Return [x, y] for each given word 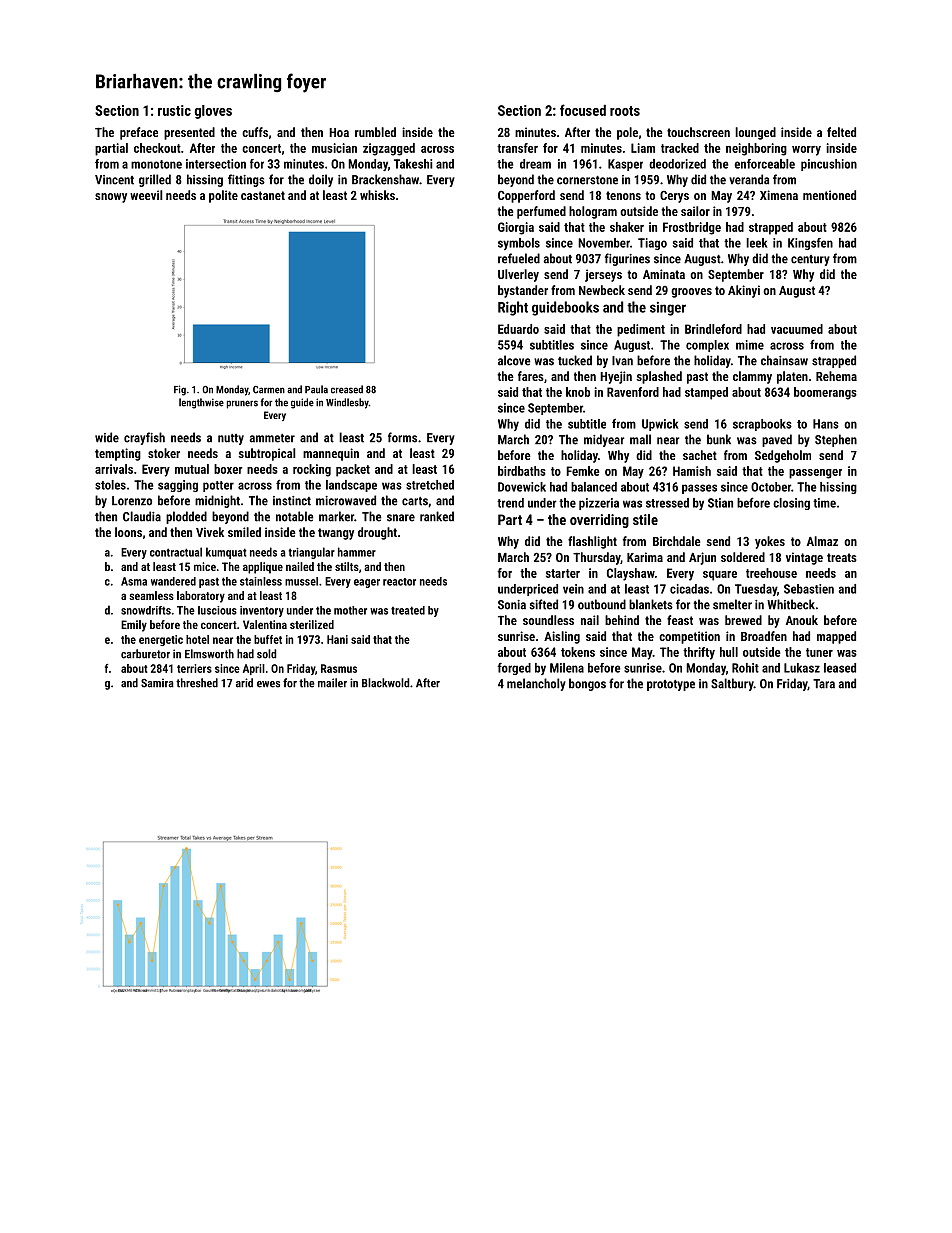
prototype [671, 685]
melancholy [536, 684]
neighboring [756, 149]
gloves [213, 112]
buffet [268, 639]
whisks [377, 195]
